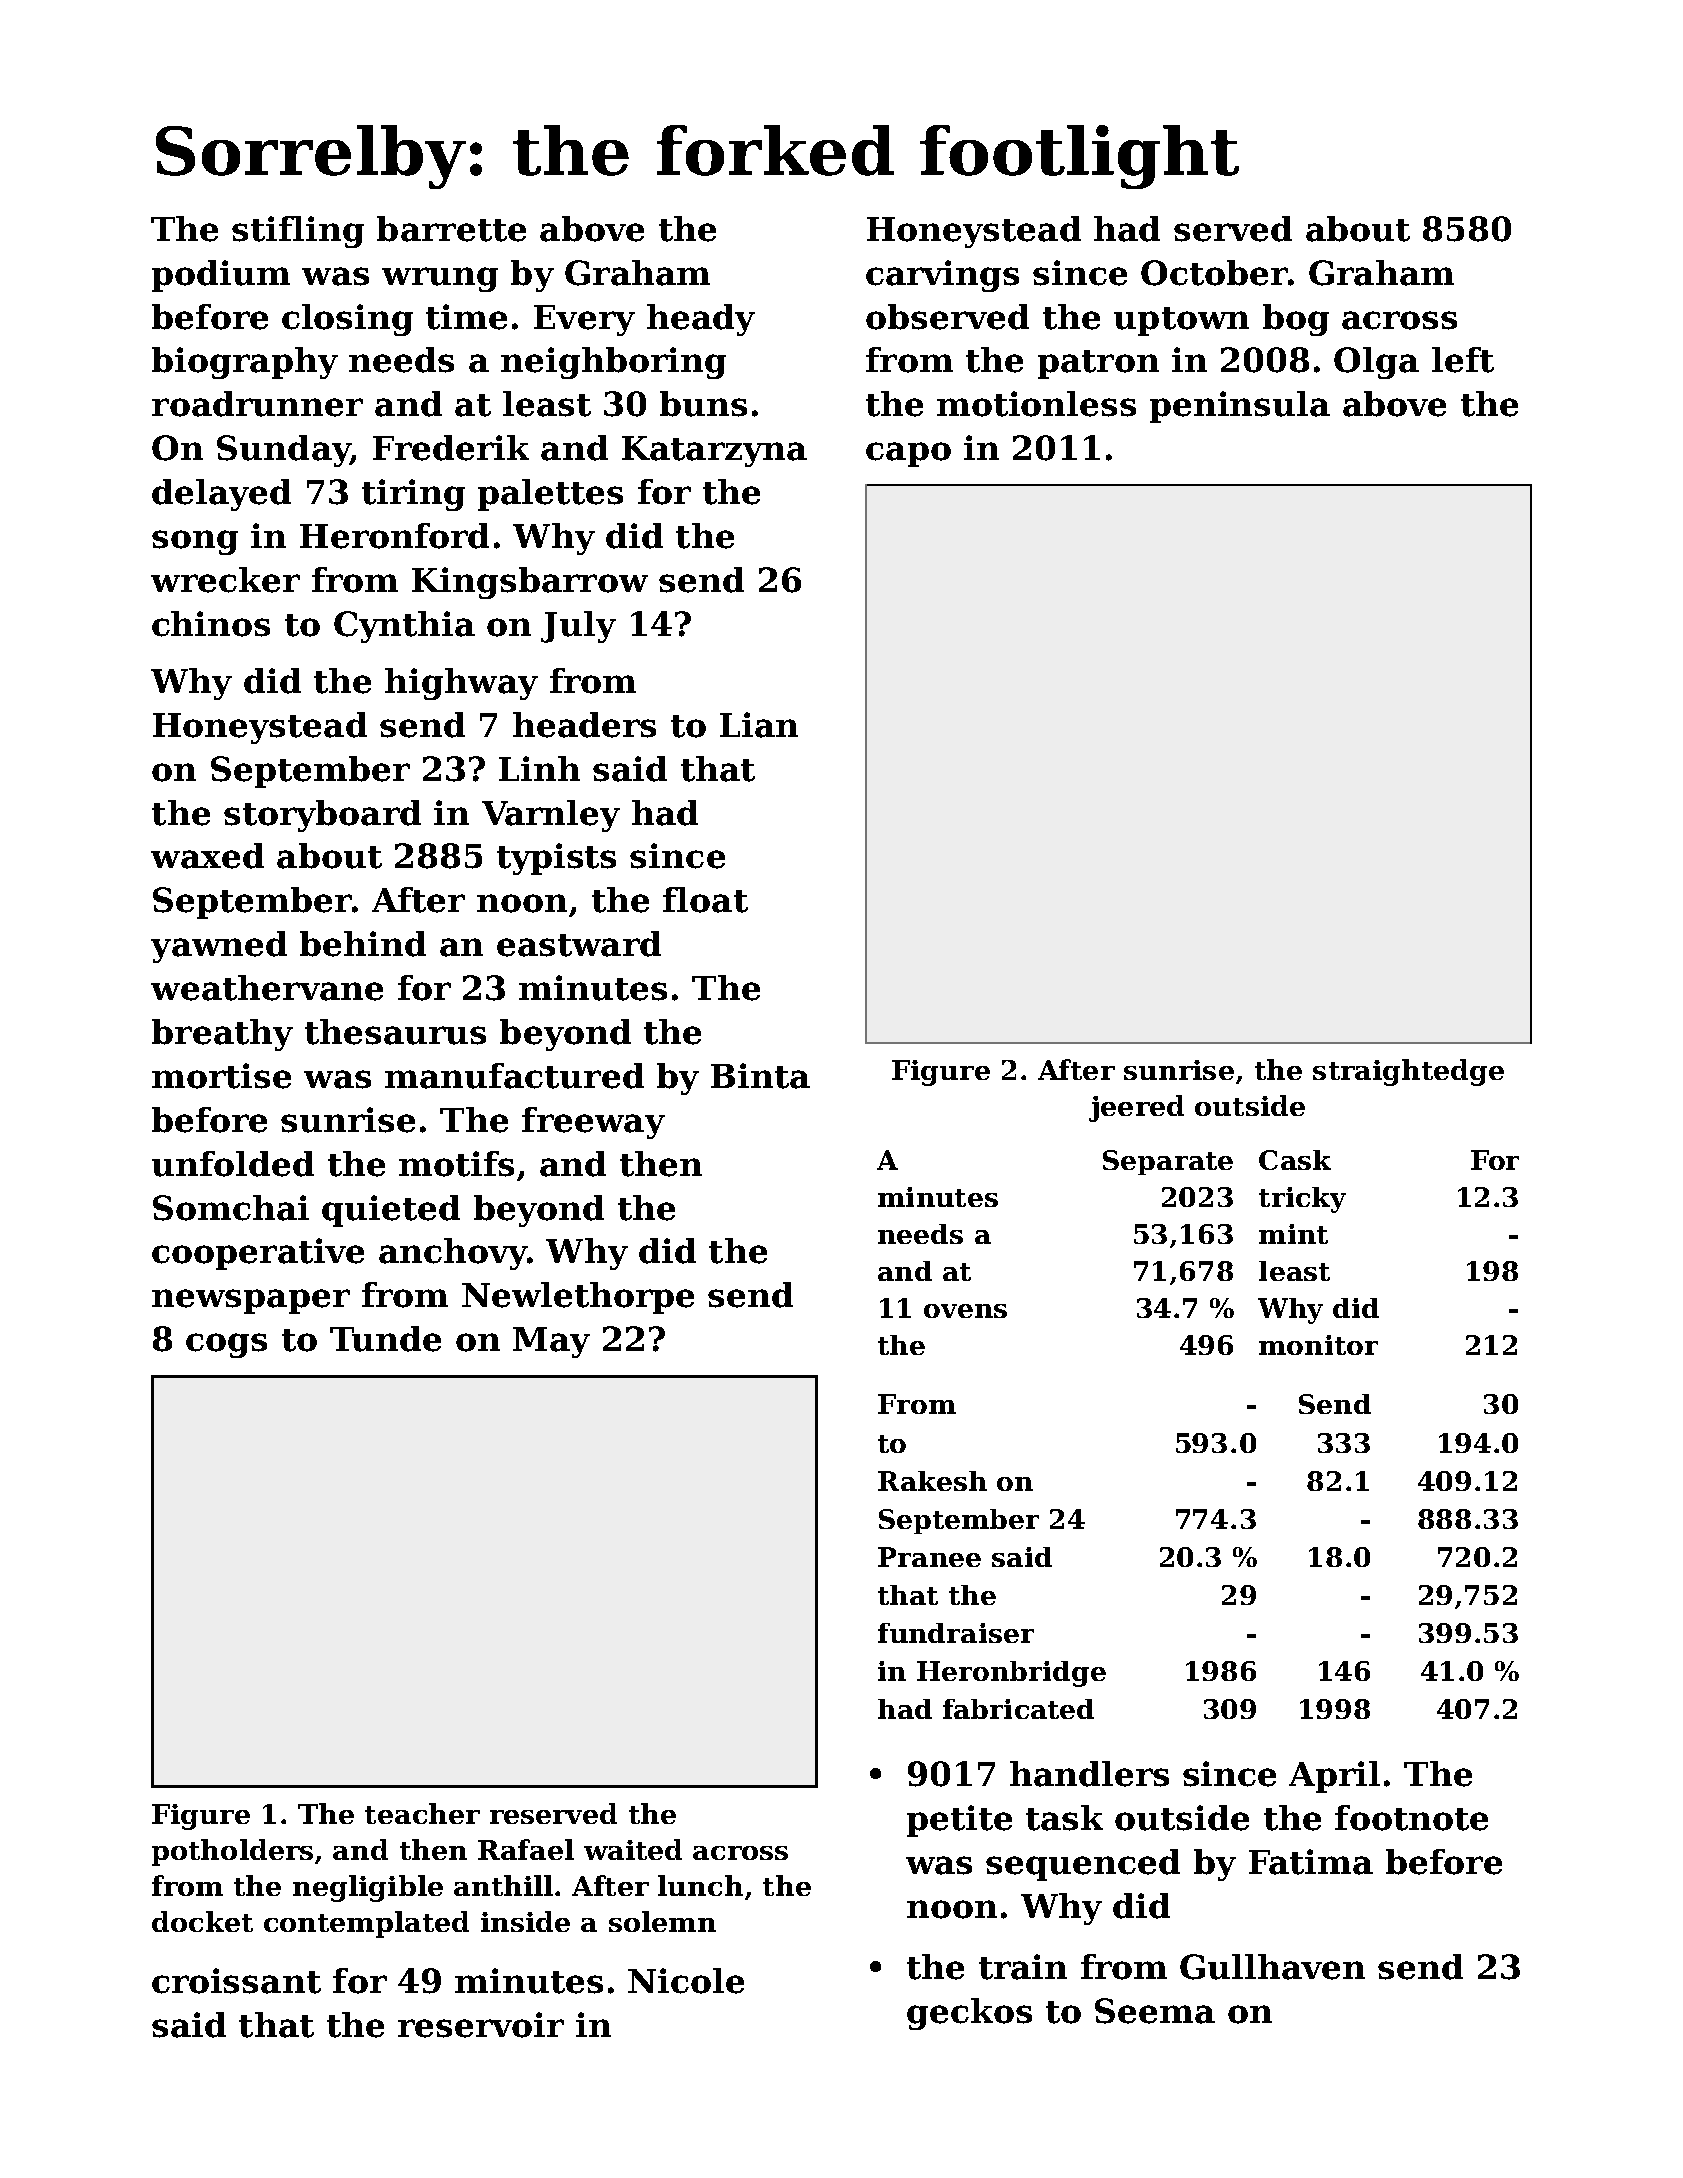 Image resolution: width=1683 pixels, height=2178 pixels. Describe the element at coordinates (714, 451) in the document. I see `Katarzyna` at that location.
